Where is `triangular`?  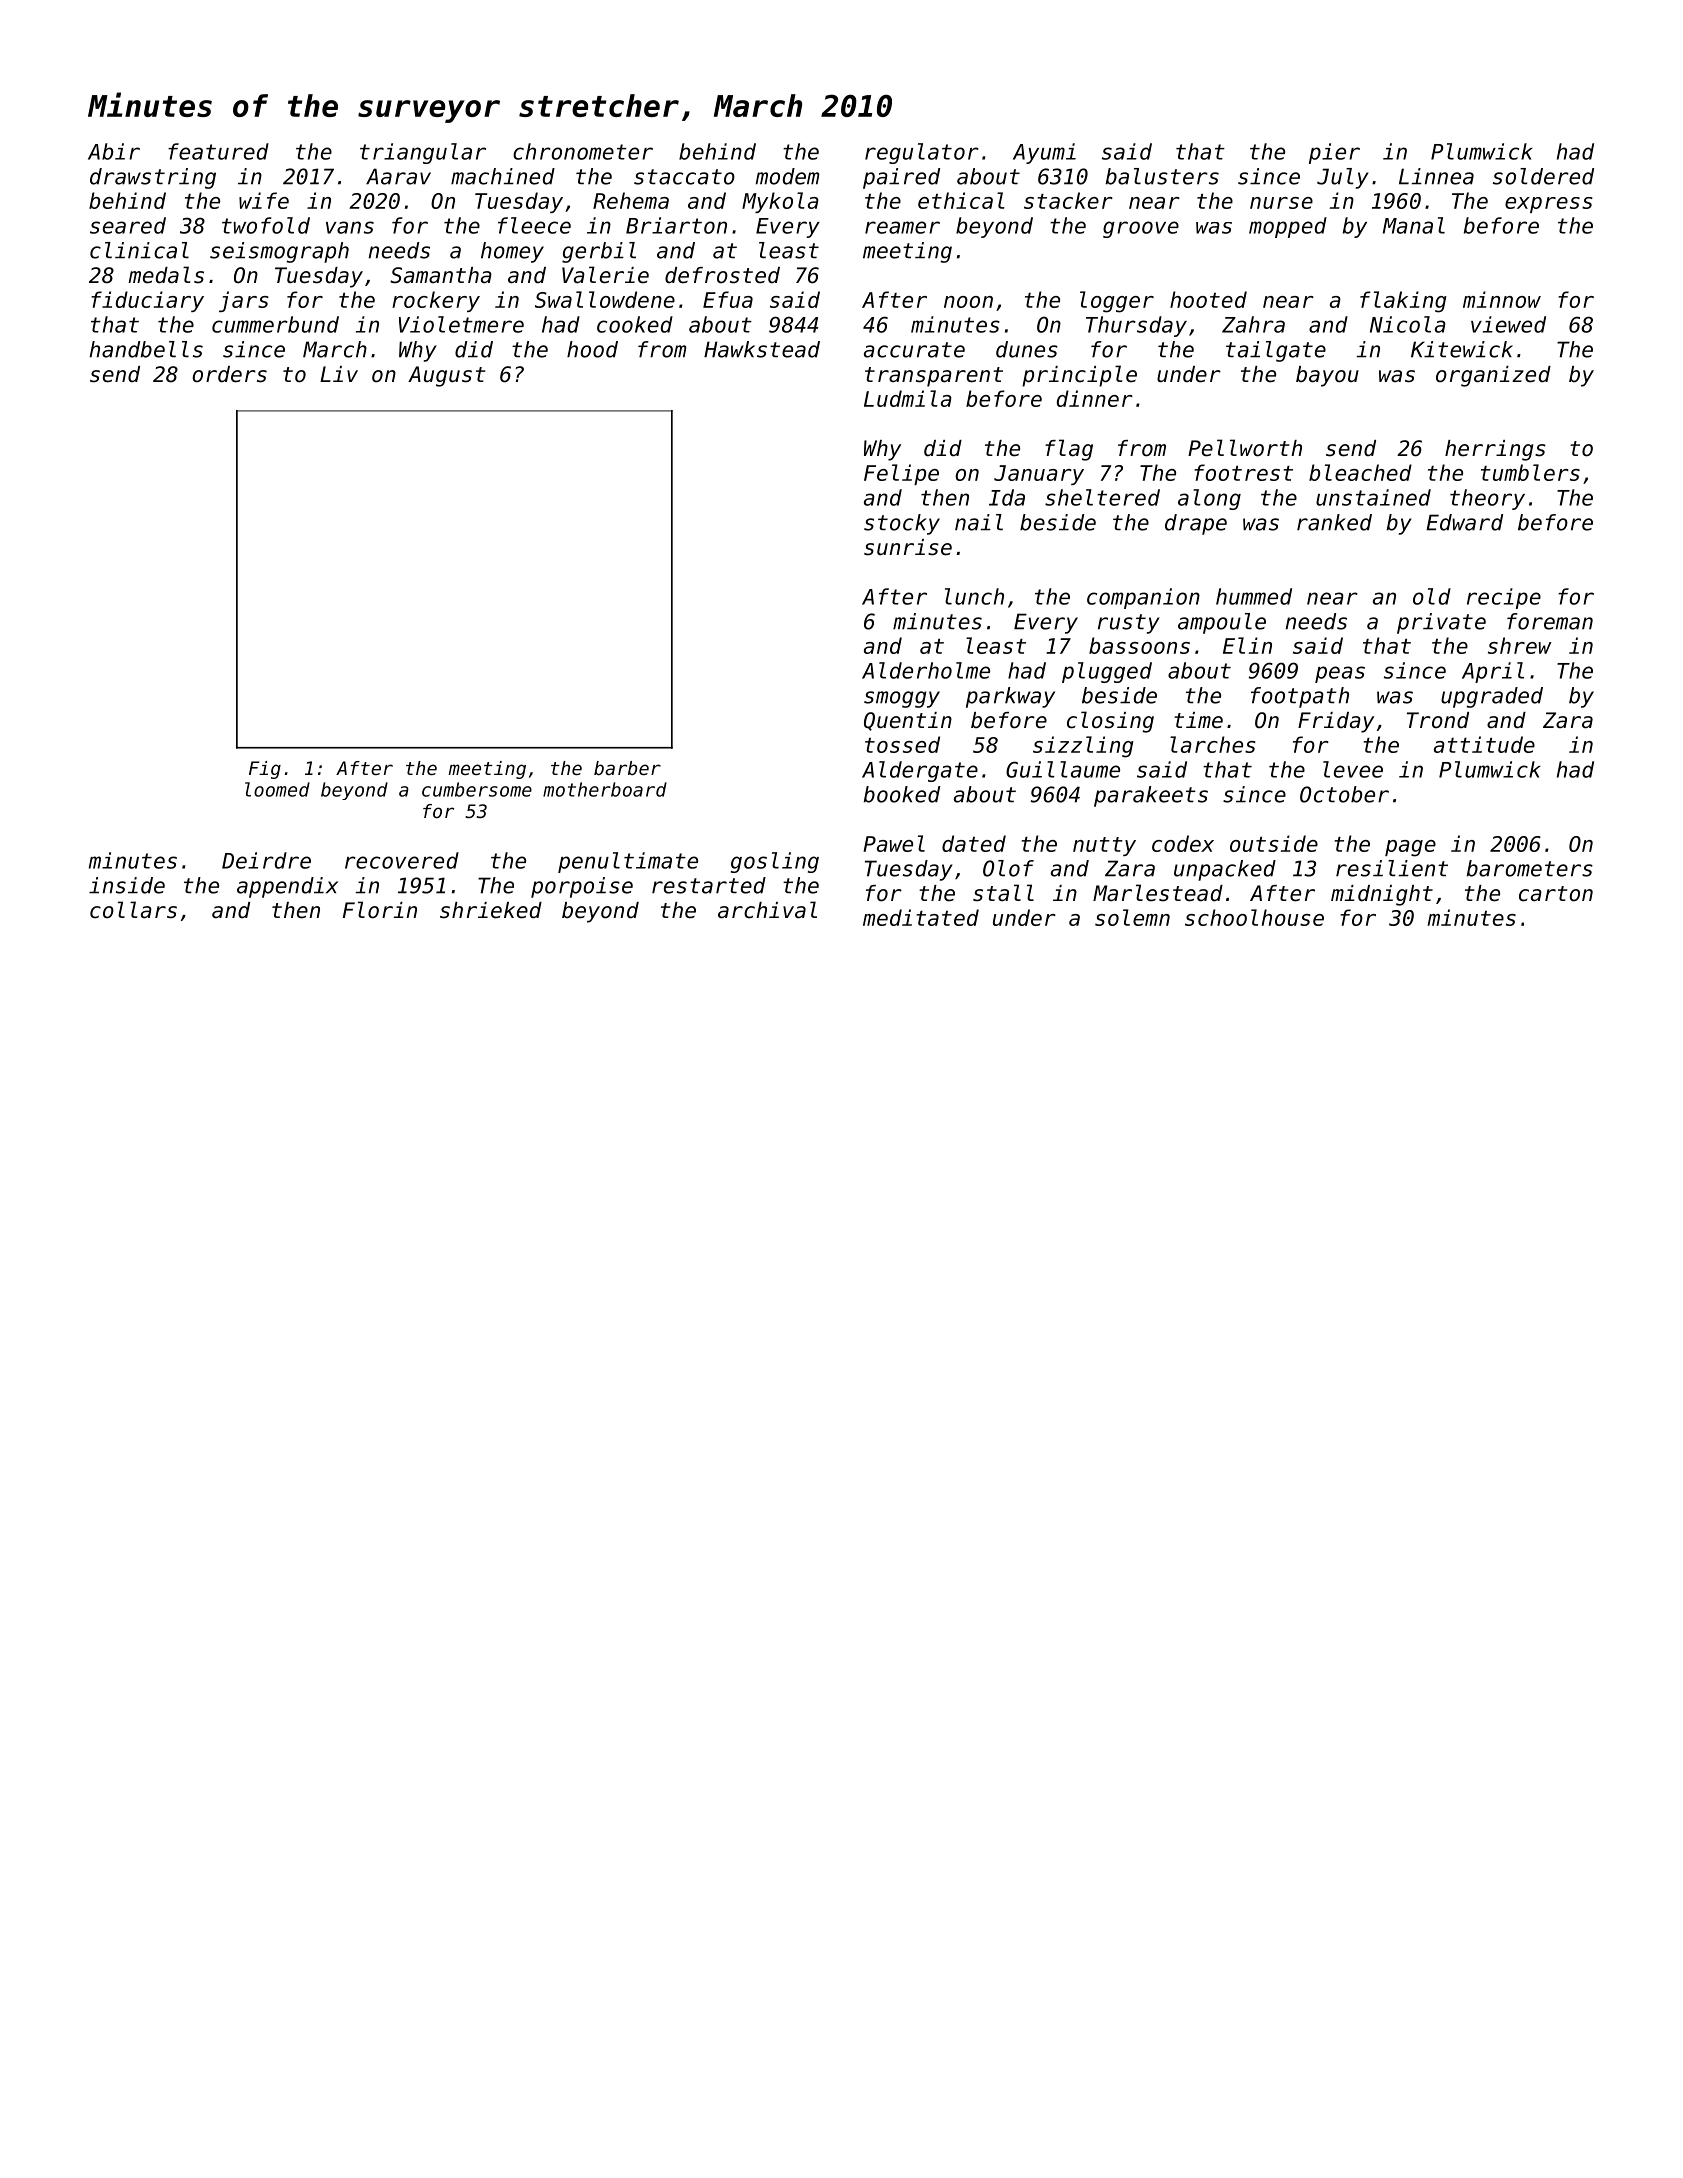 triangular is located at coordinates (423, 153).
